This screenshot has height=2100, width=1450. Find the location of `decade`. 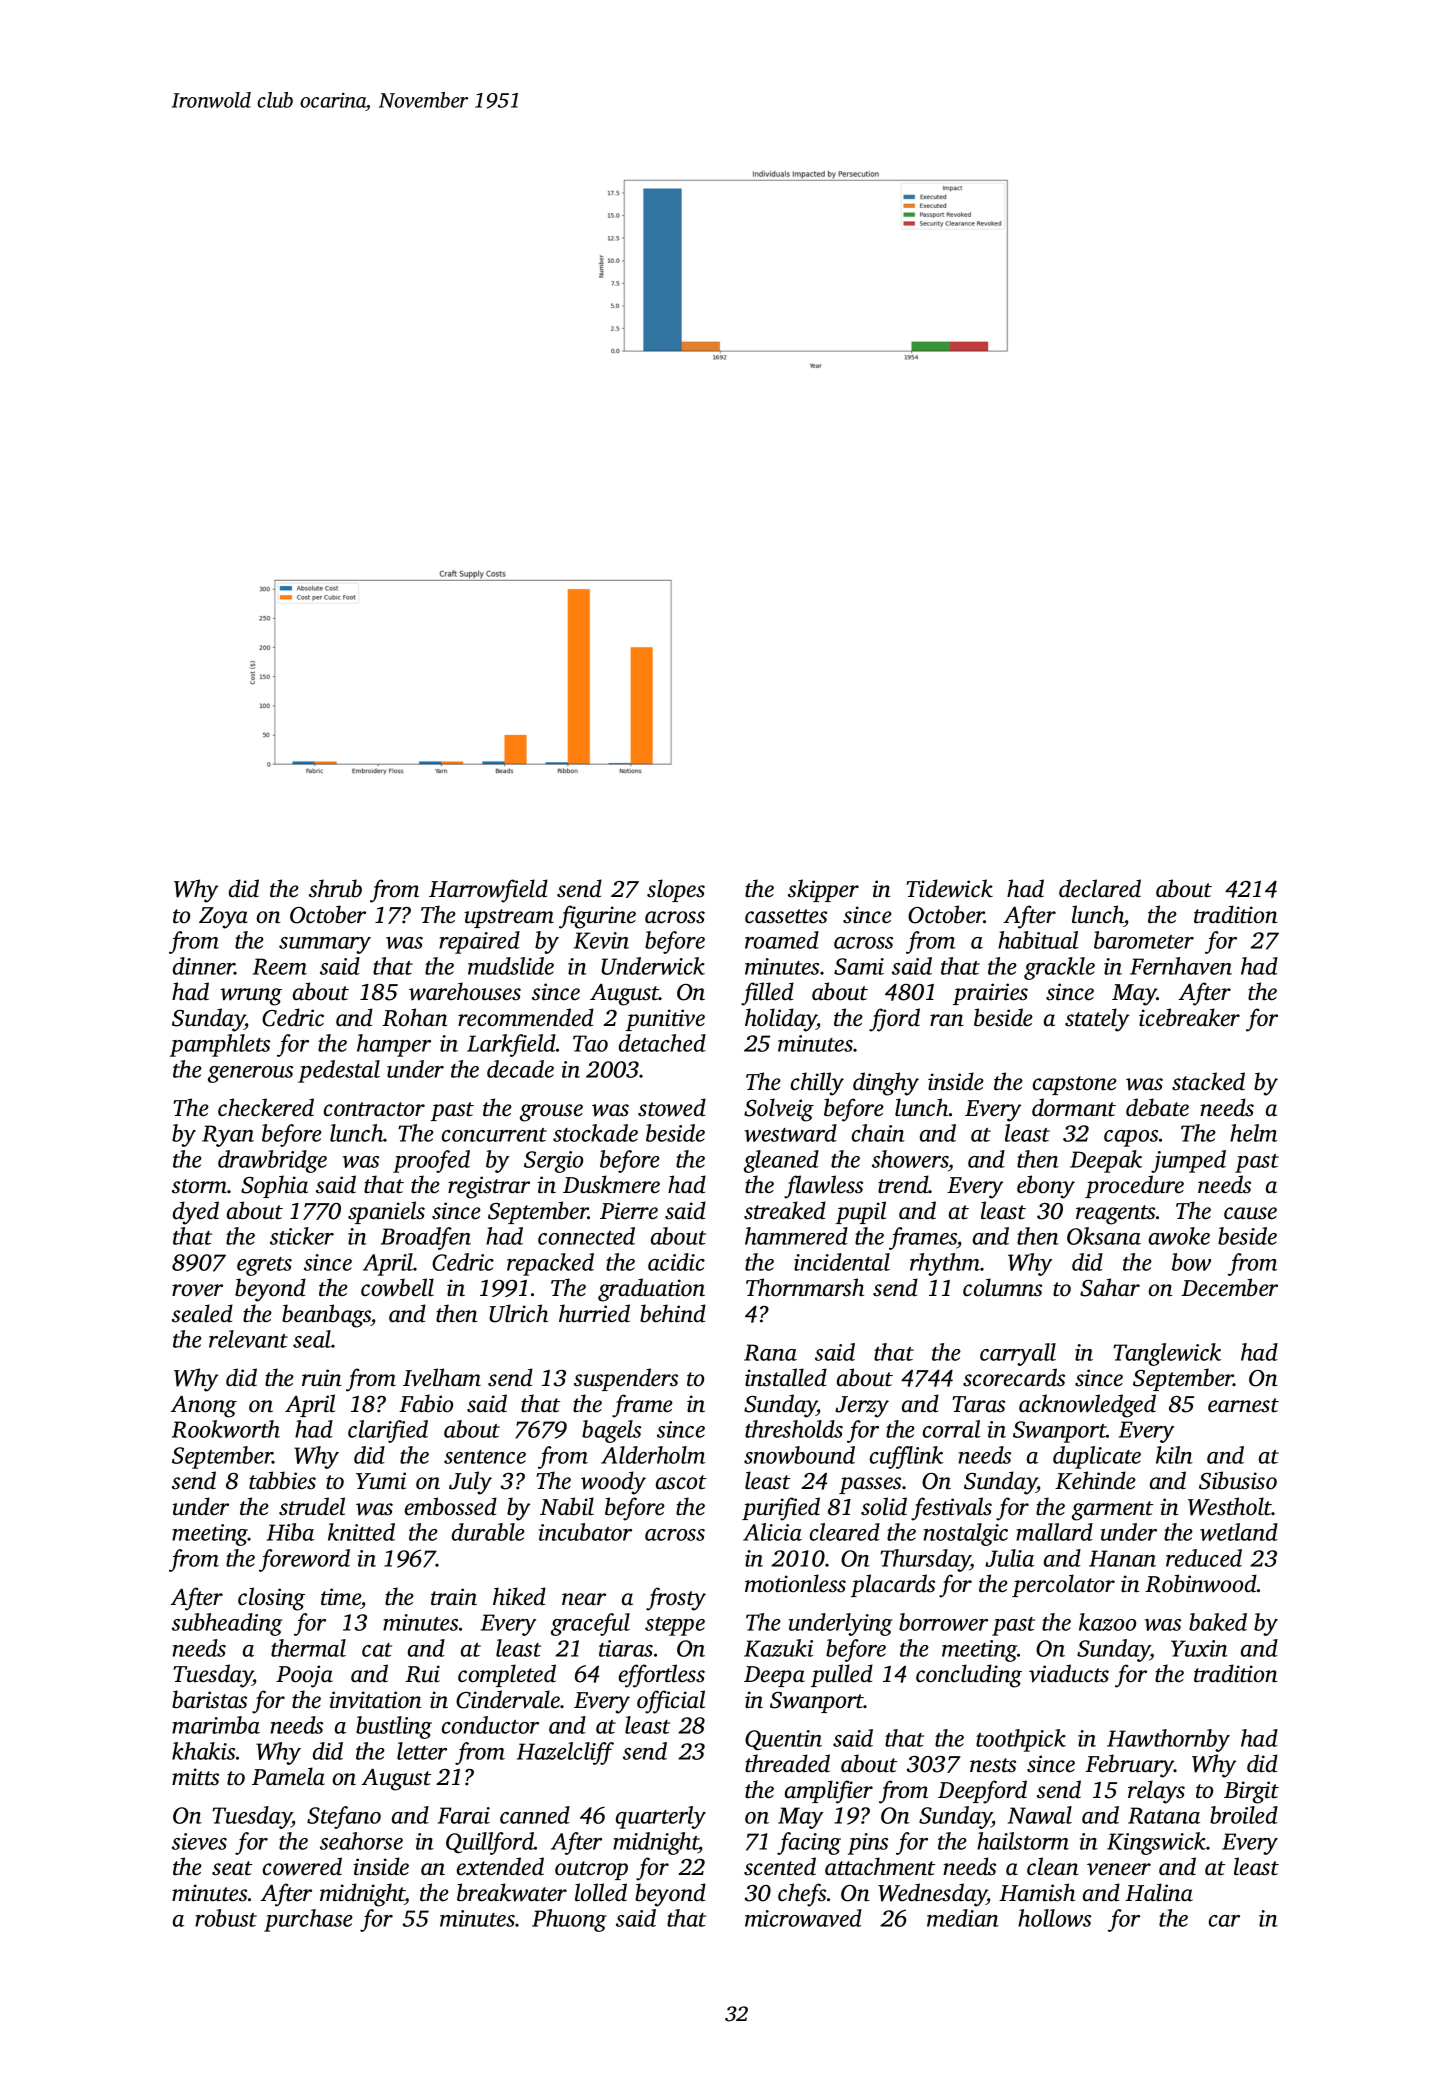

decade is located at coordinates (520, 1069).
